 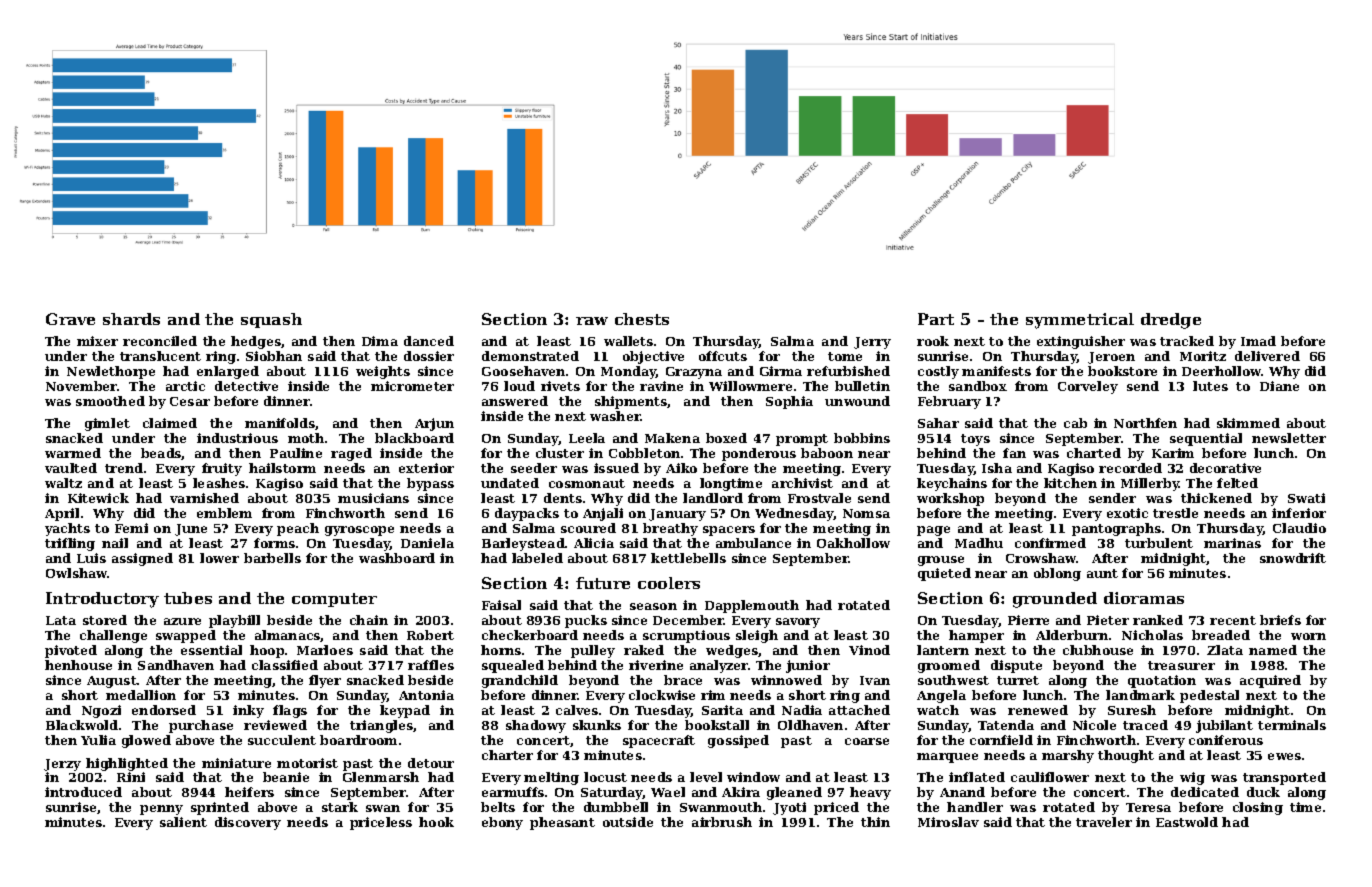 I want to click on wallets, so click(x=628, y=341).
